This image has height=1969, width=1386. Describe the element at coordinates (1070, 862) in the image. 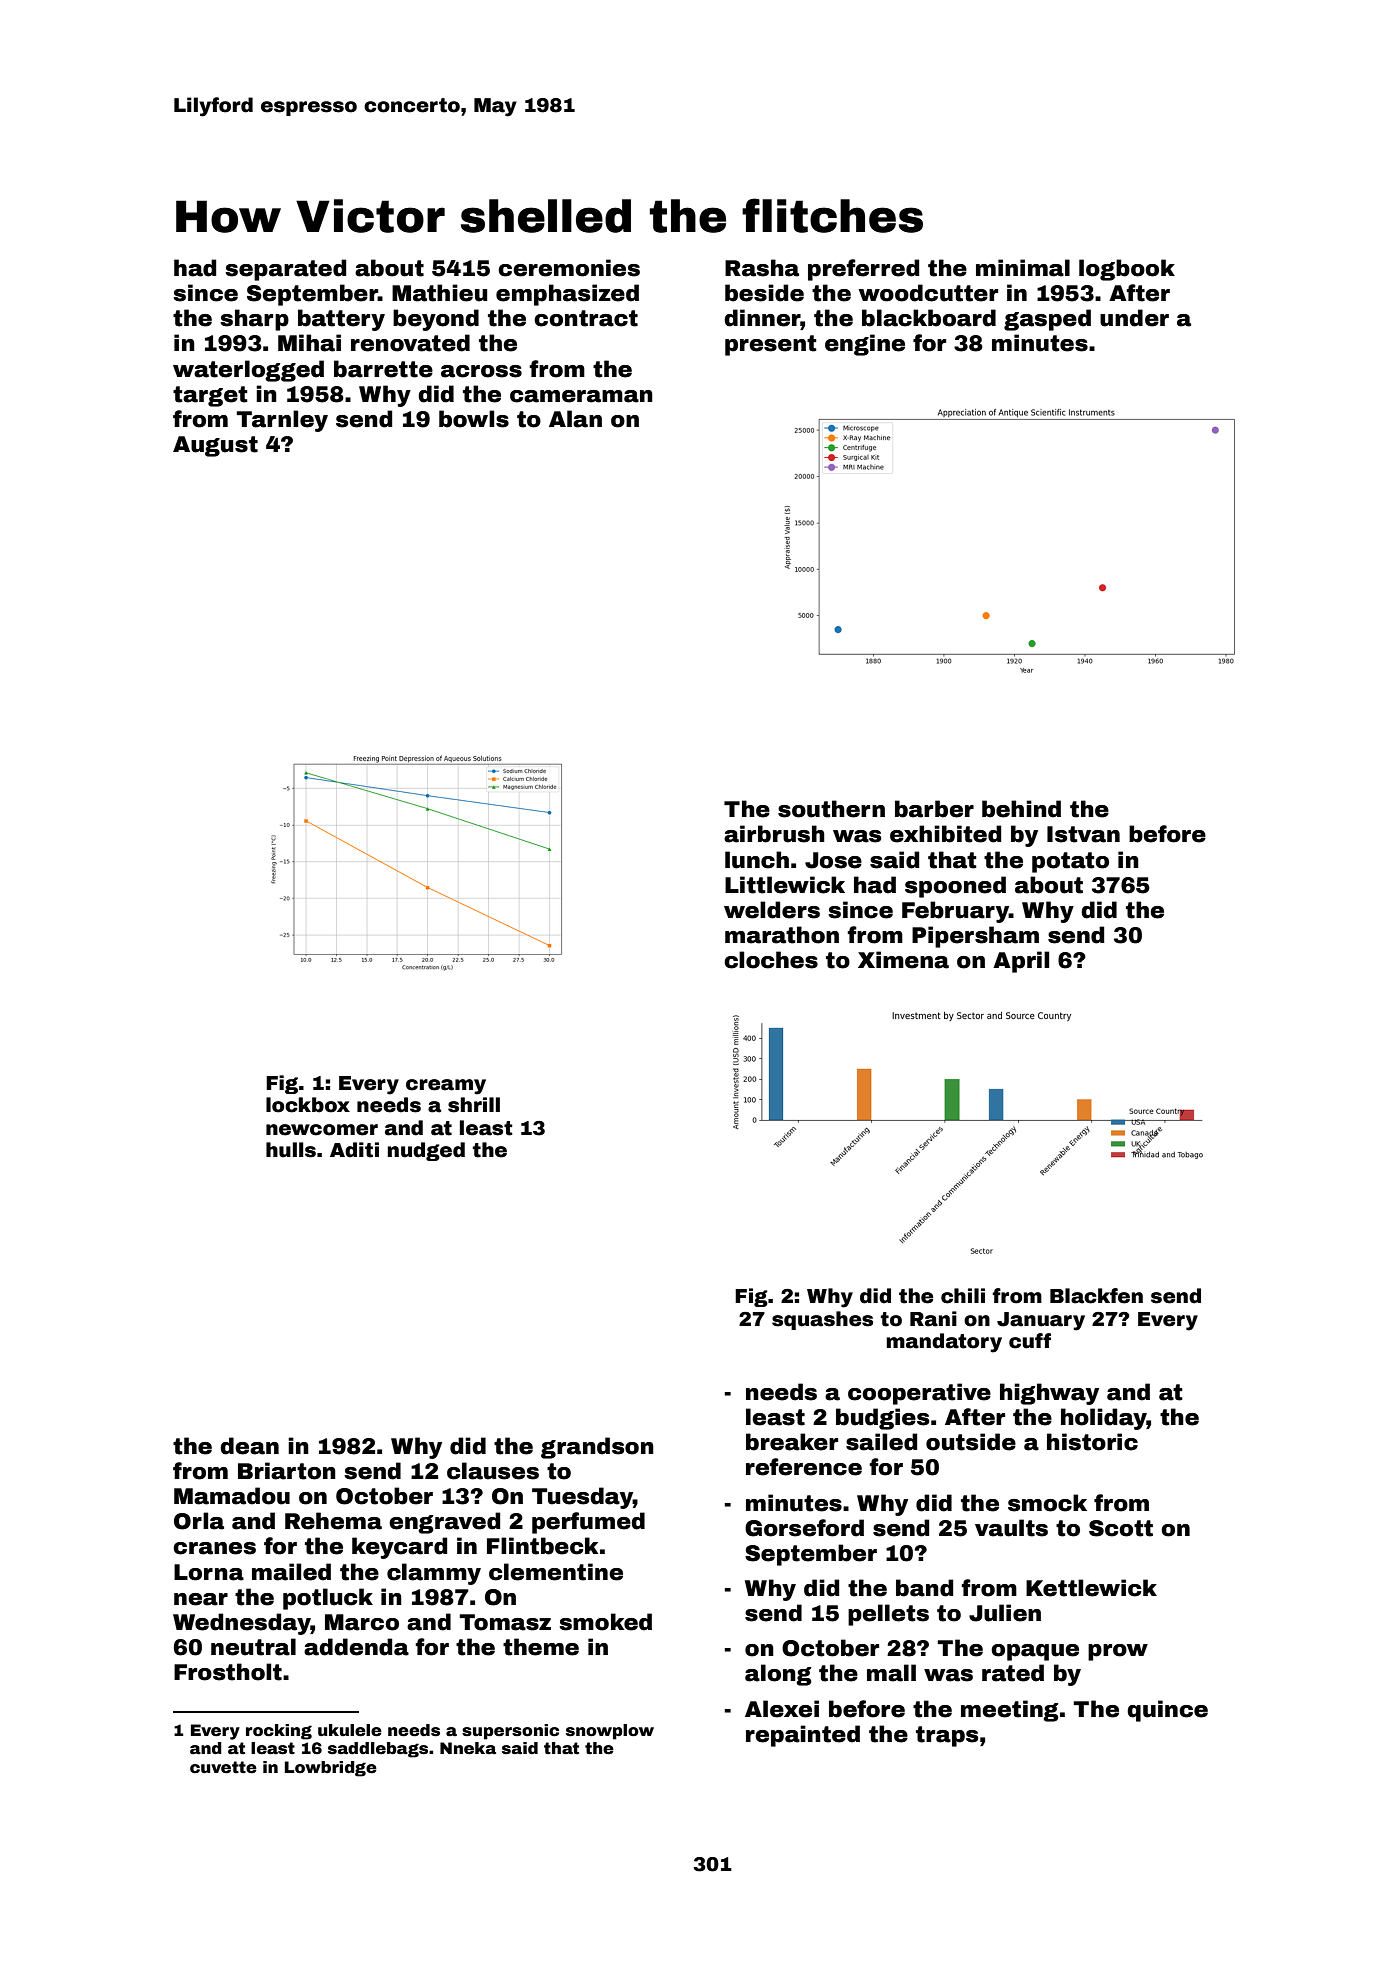

I see `potato` at that location.
